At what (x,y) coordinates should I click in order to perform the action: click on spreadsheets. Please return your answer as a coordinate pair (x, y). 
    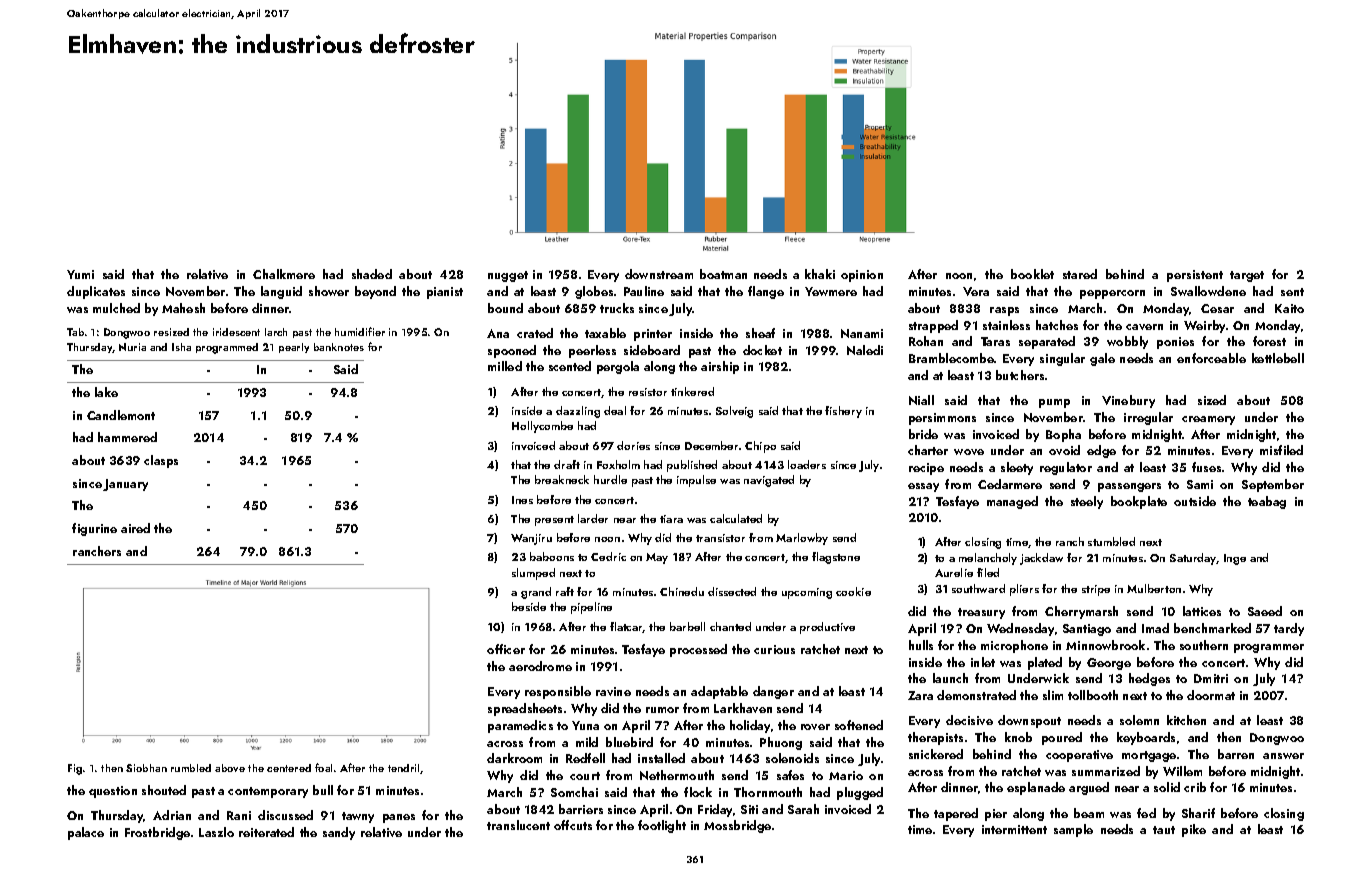
    Looking at the image, I should click on (525, 709).
